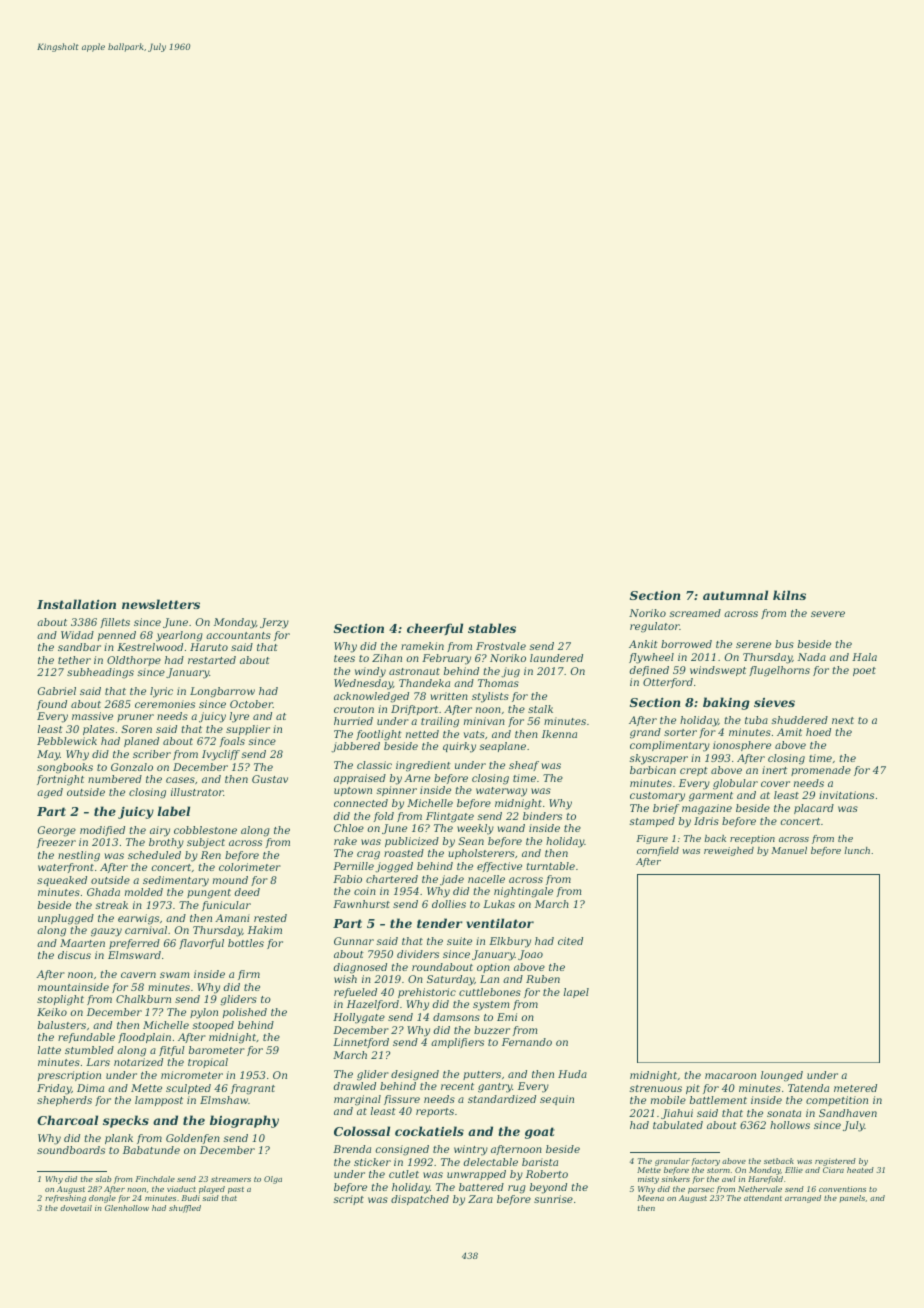  What do you see at coordinates (735, 595) in the page?
I see `autumnal` at bounding box center [735, 595].
